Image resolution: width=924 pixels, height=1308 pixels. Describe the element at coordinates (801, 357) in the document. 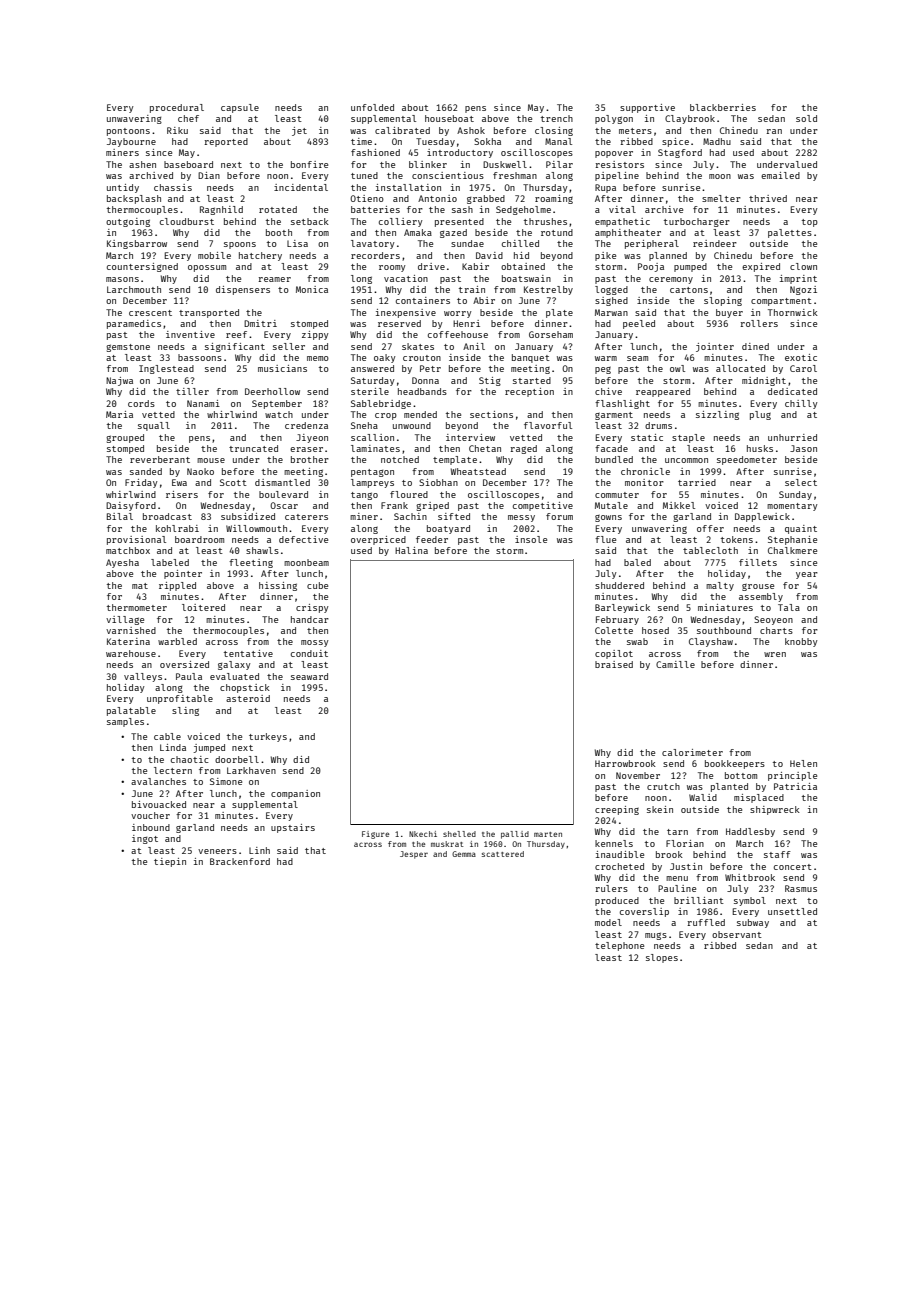

I see `exotic` at that location.
